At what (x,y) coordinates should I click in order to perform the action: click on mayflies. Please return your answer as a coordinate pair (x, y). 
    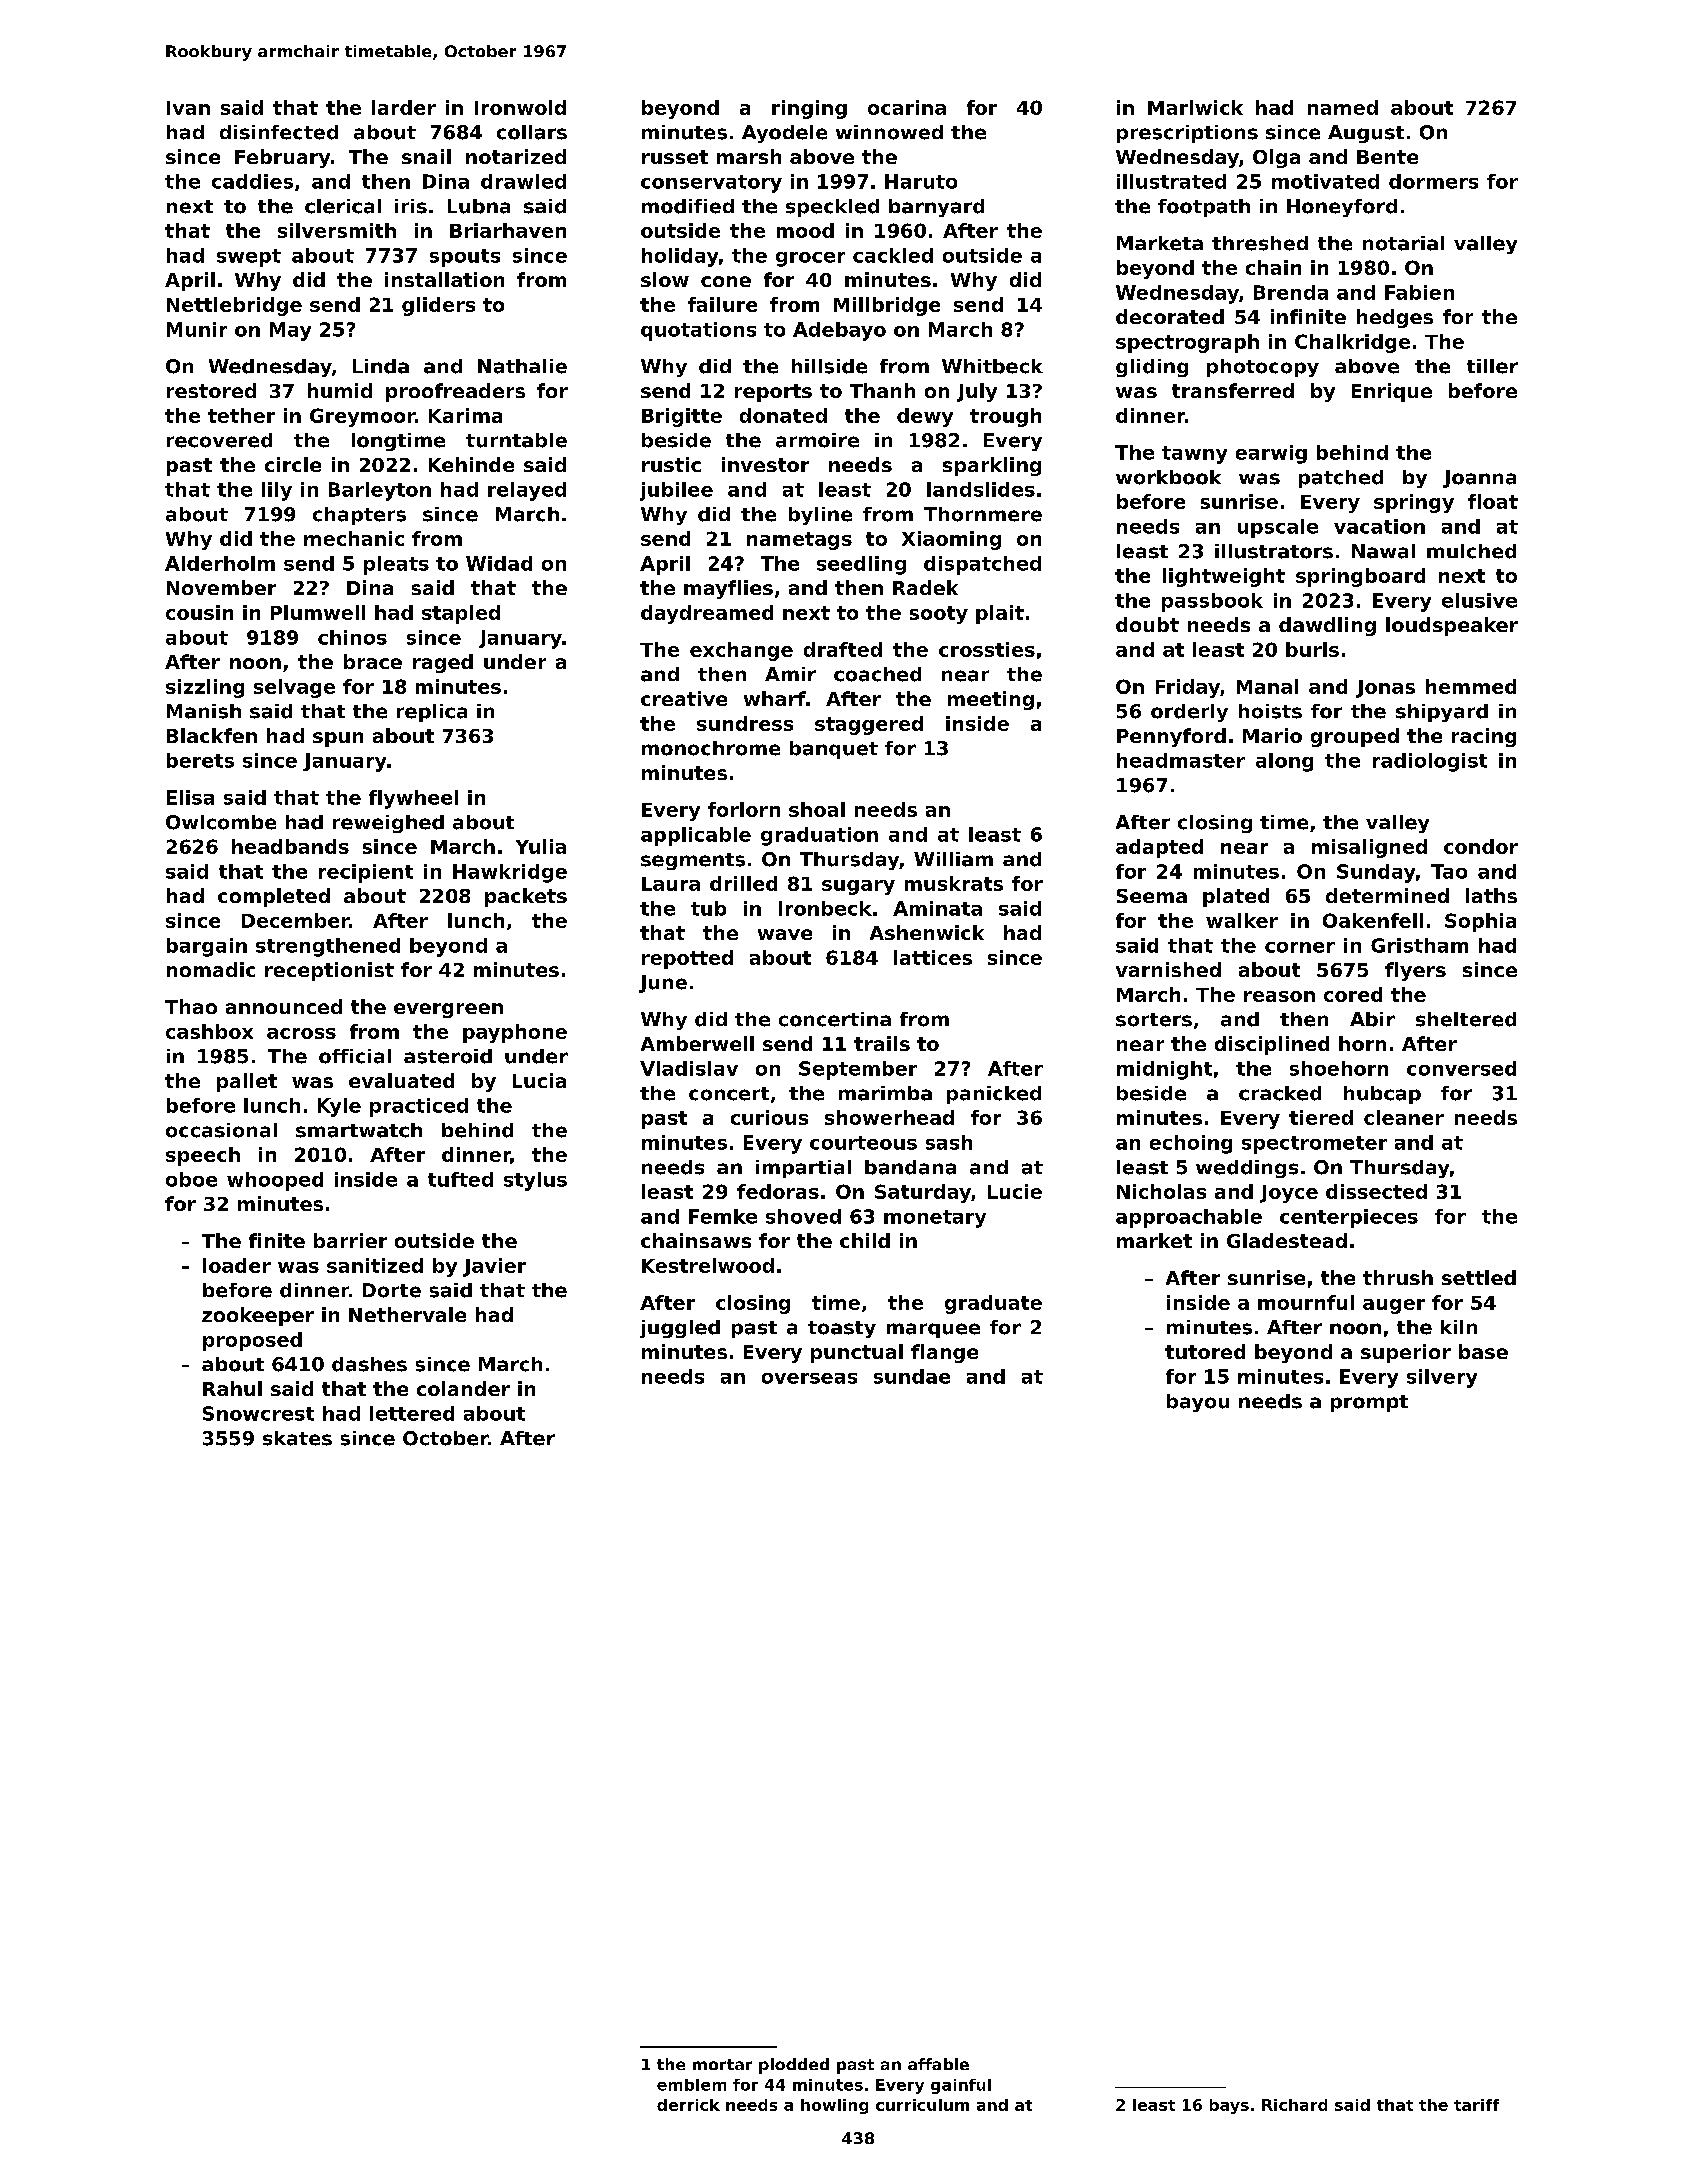
    Looking at the image, I should click on (728, 589).
